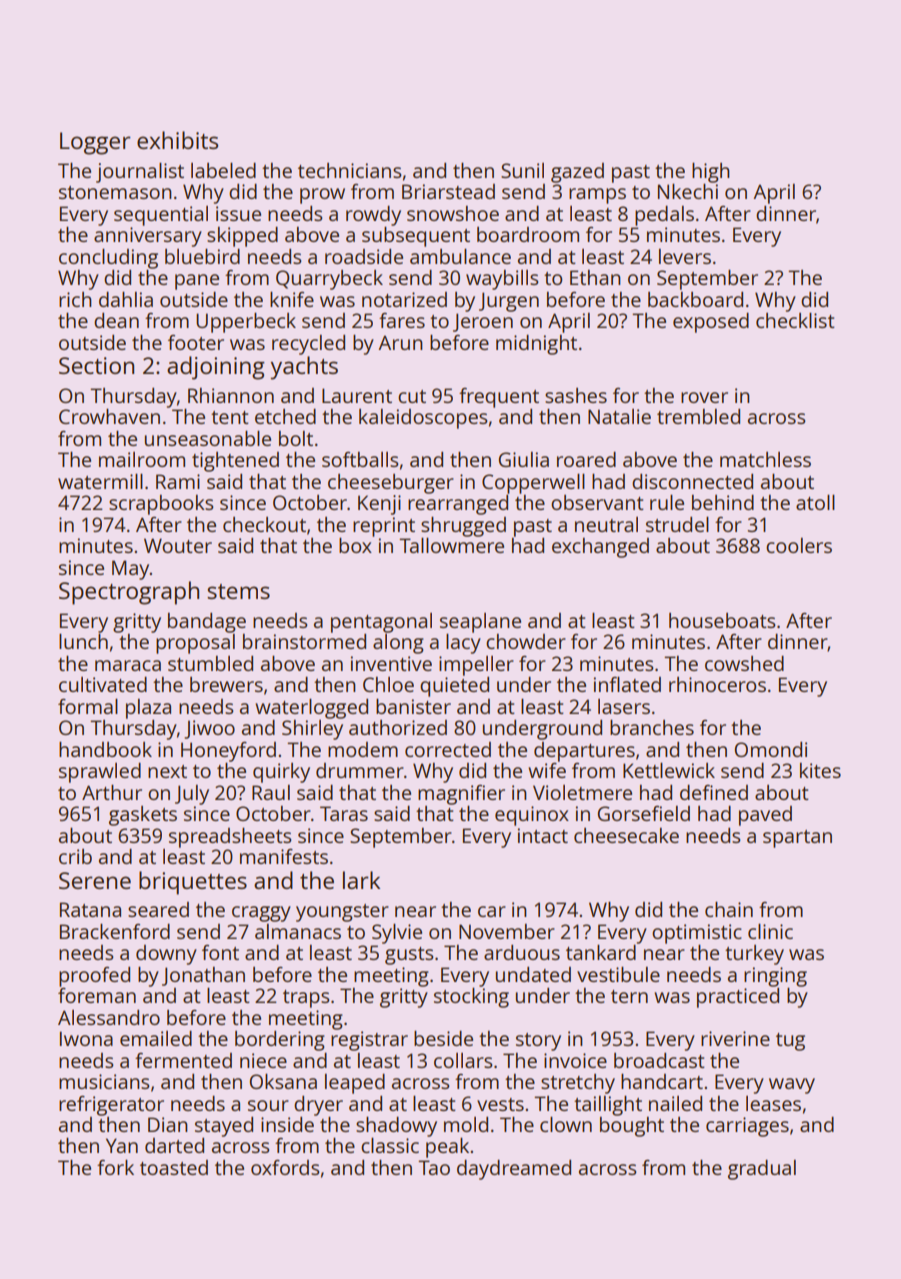 Image resolution: width=901 pixels, height=1279 pixels. What do you see at coordinates (318, 1106) in the document?
I see `dryer` at bounding box center [318, 1106].
